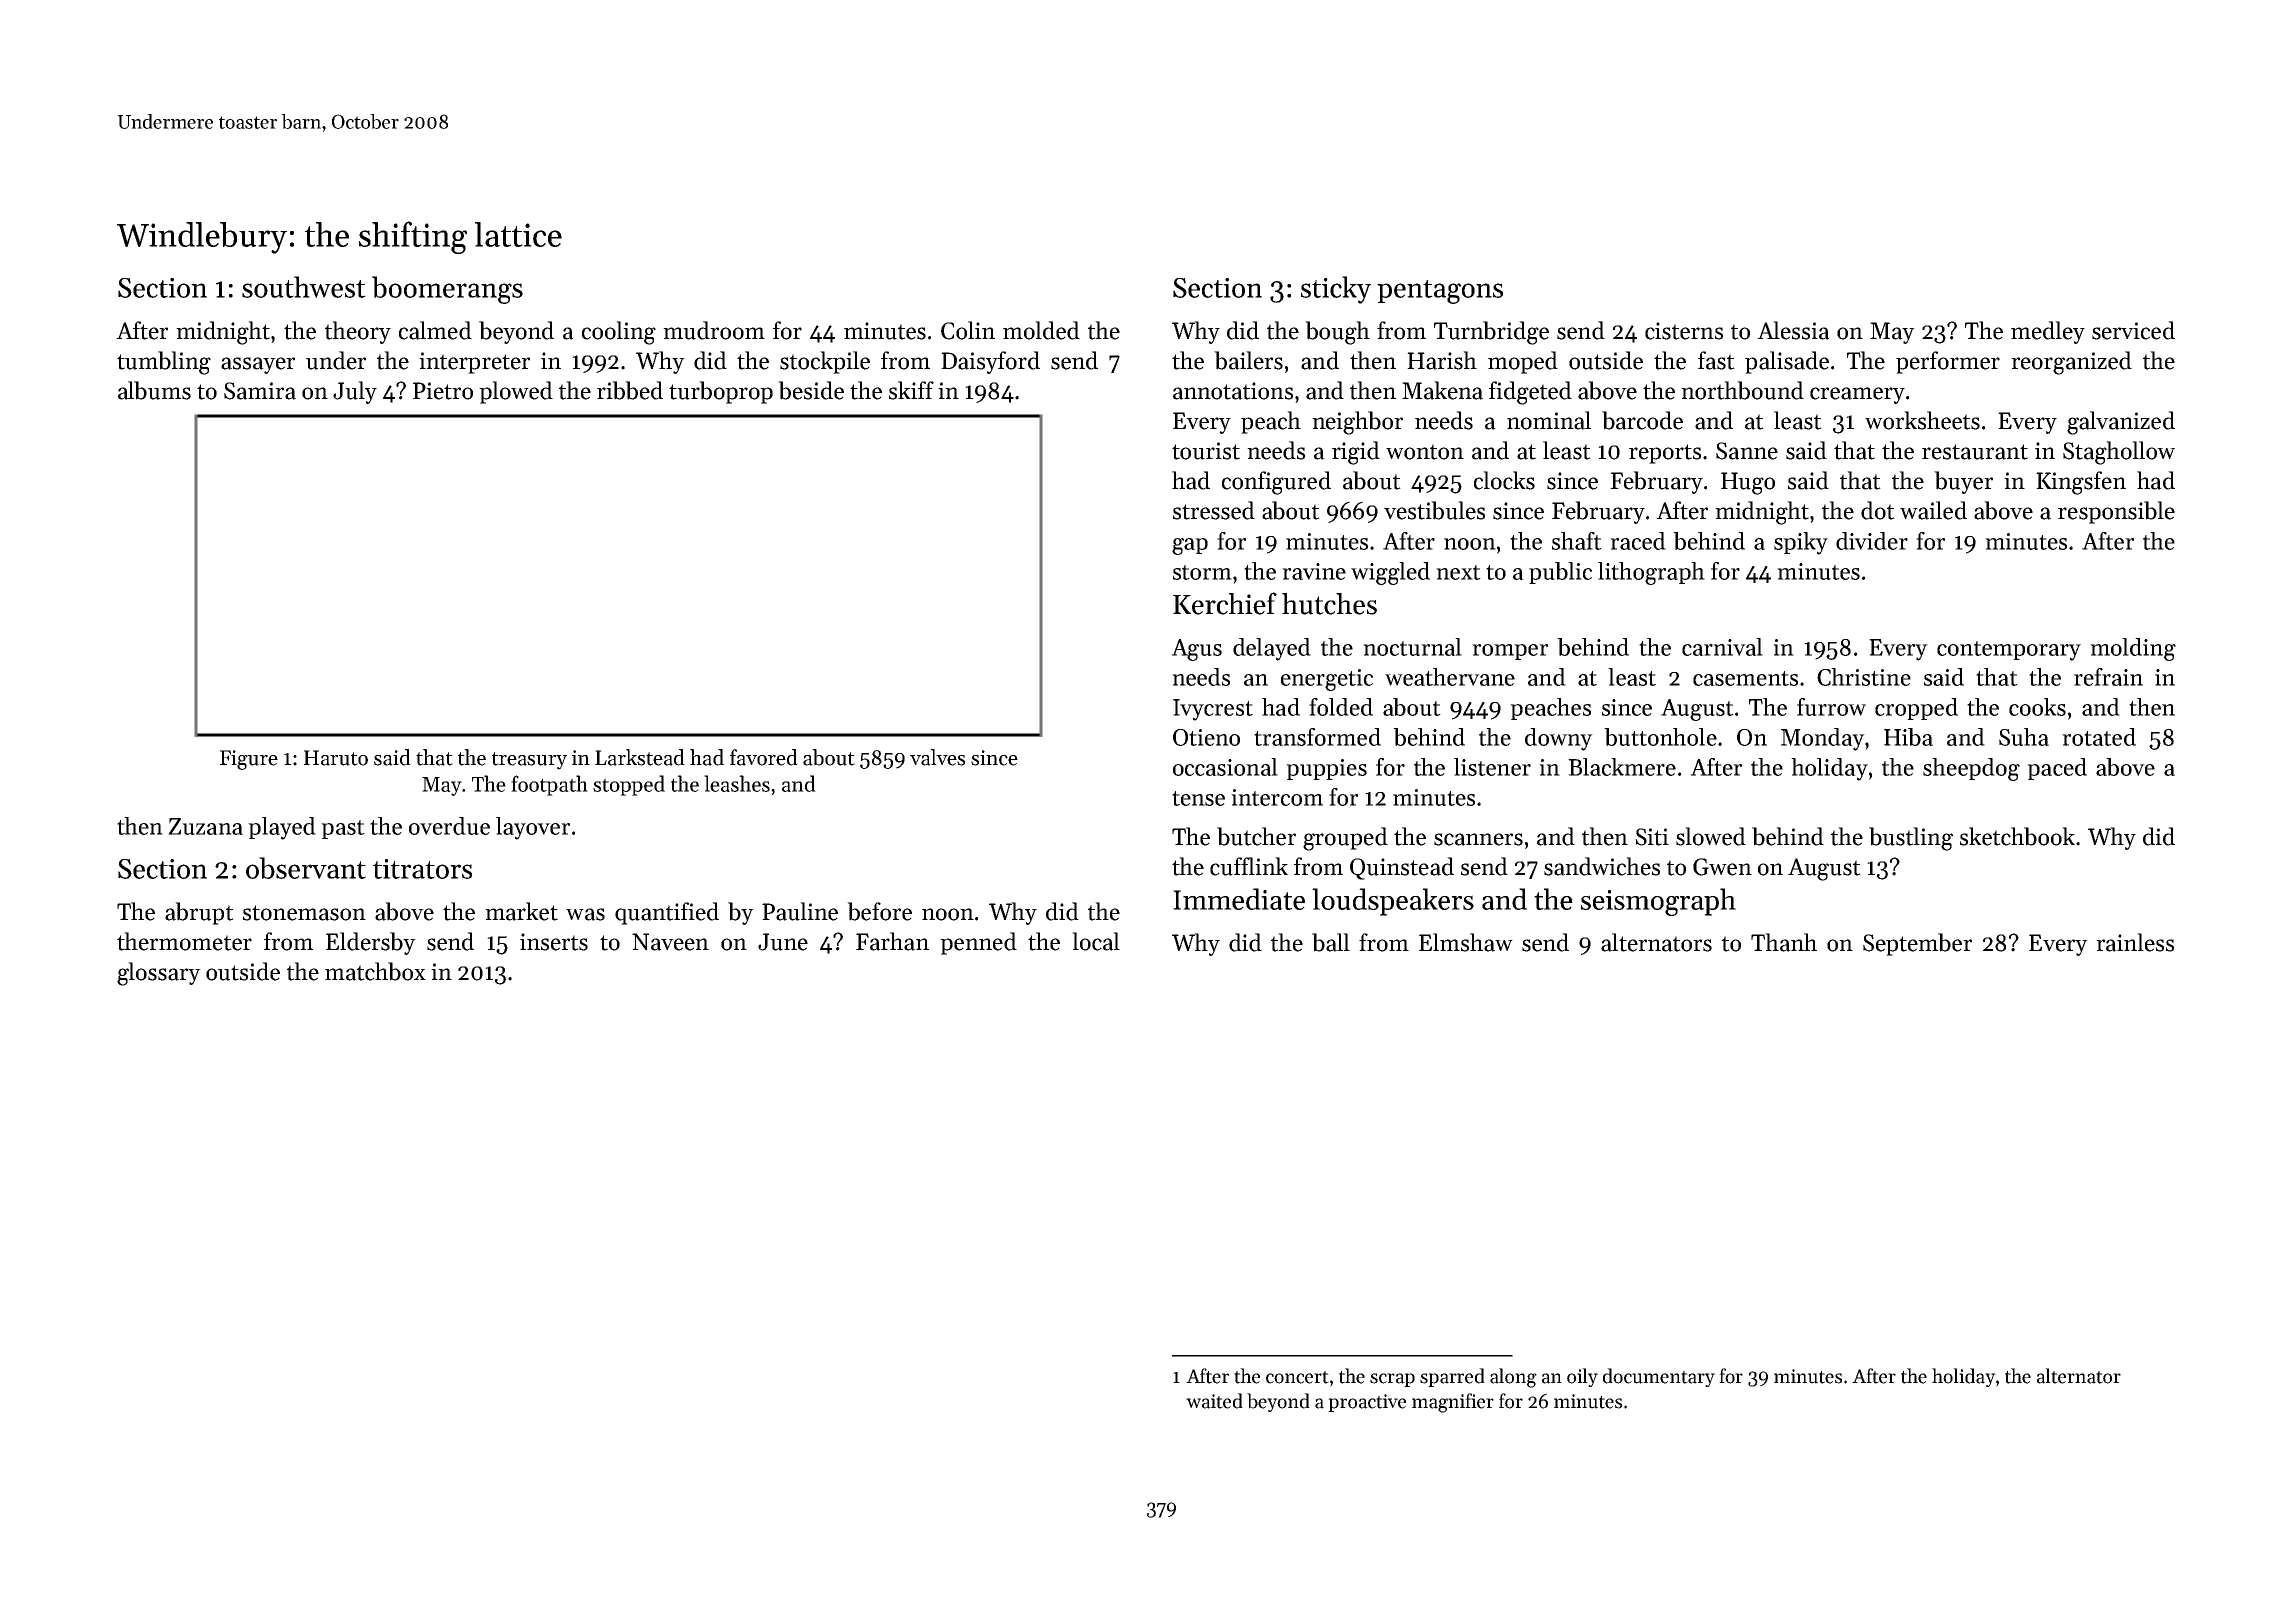  Describe the element at coordinates (1412, 647) in the document. I see `nocturnal` at that location.
